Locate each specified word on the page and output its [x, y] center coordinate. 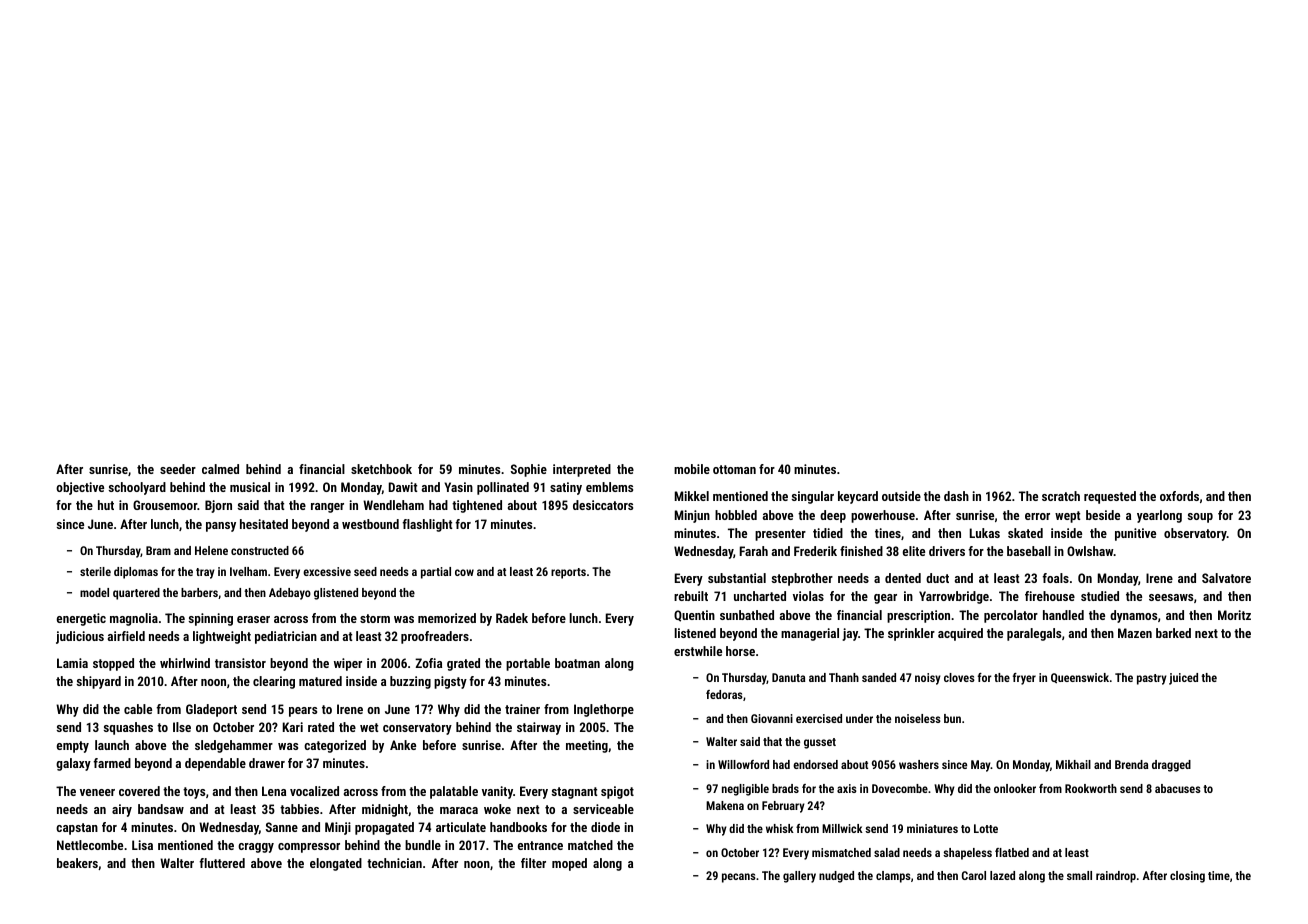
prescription [918, 616]
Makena [725, 805]
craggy [256, 848]
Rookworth [1091, 788]
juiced [1183, 679]
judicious [80, 637]
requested [1110, 497]
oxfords [1179, 496]
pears [303, 712]
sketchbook [381, 469]
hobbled [736, 515]
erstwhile [698, 651]
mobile [692, 469]
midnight [385, 810]
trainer [522, 709]
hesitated [264, 524]
